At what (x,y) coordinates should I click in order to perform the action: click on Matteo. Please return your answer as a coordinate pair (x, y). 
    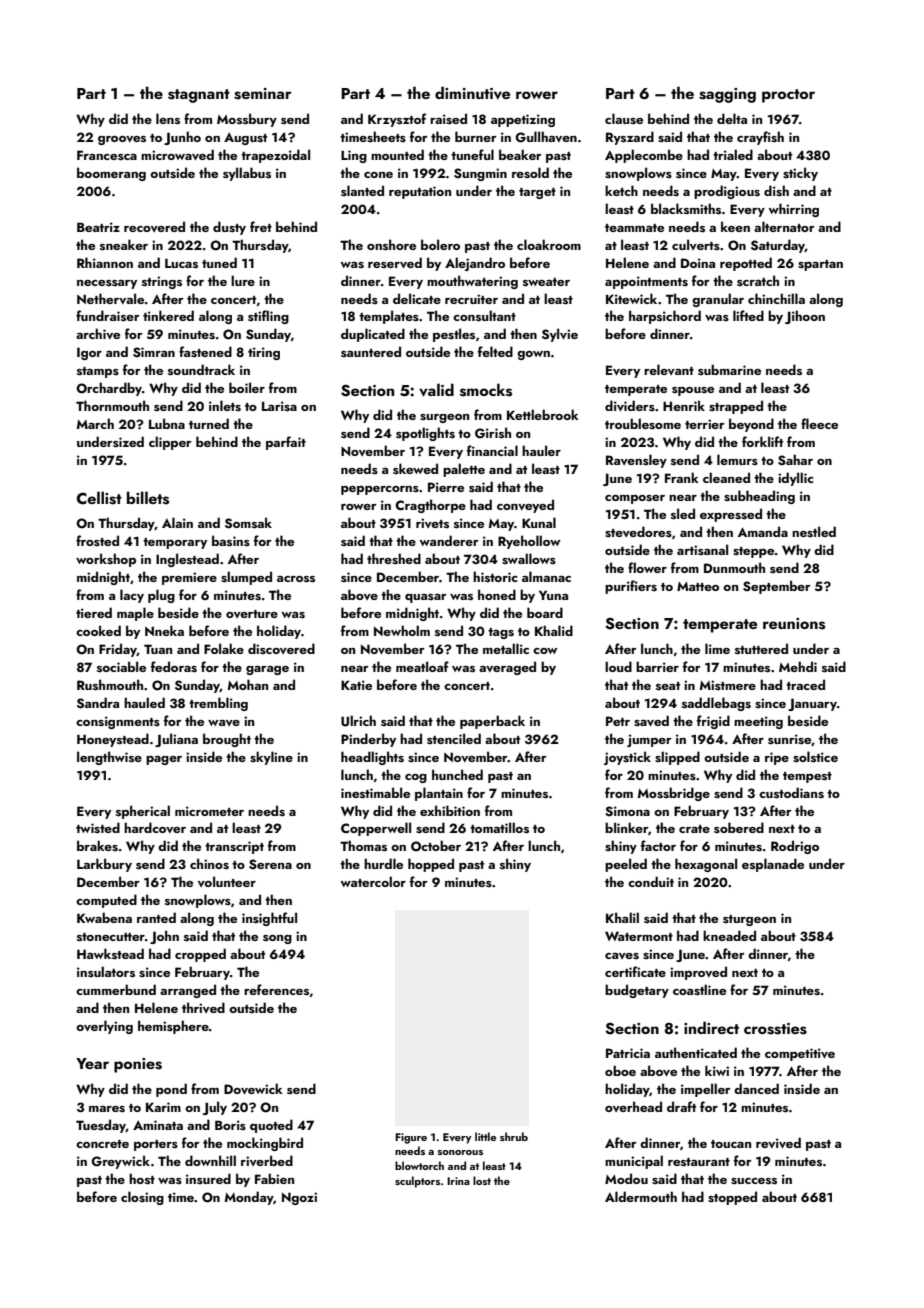
    Looking at the image, I should click on (698, 586).
